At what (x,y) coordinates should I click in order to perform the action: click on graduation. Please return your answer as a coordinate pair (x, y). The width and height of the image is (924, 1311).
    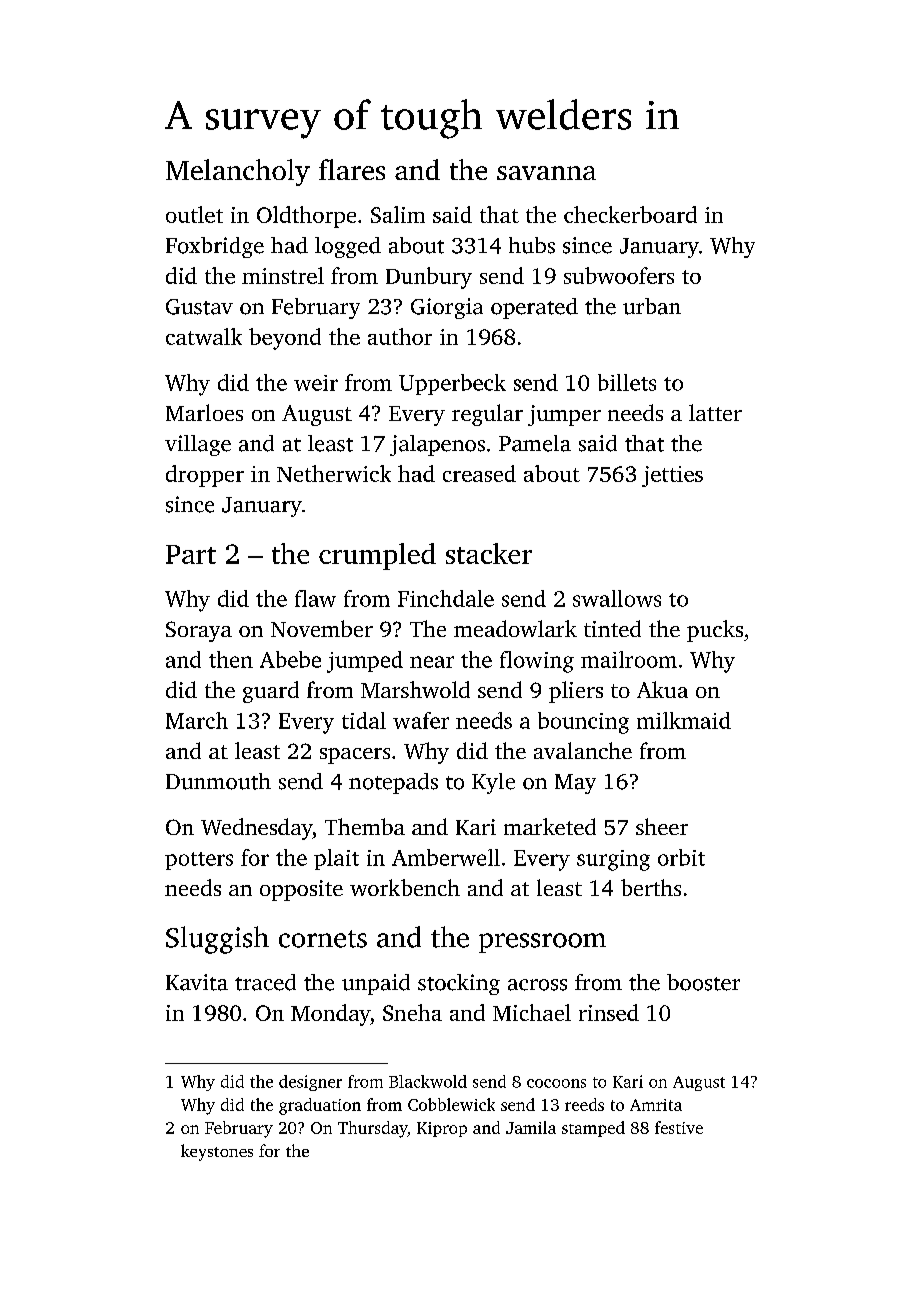
    Looking at the image, I should click on (320, 1106).
